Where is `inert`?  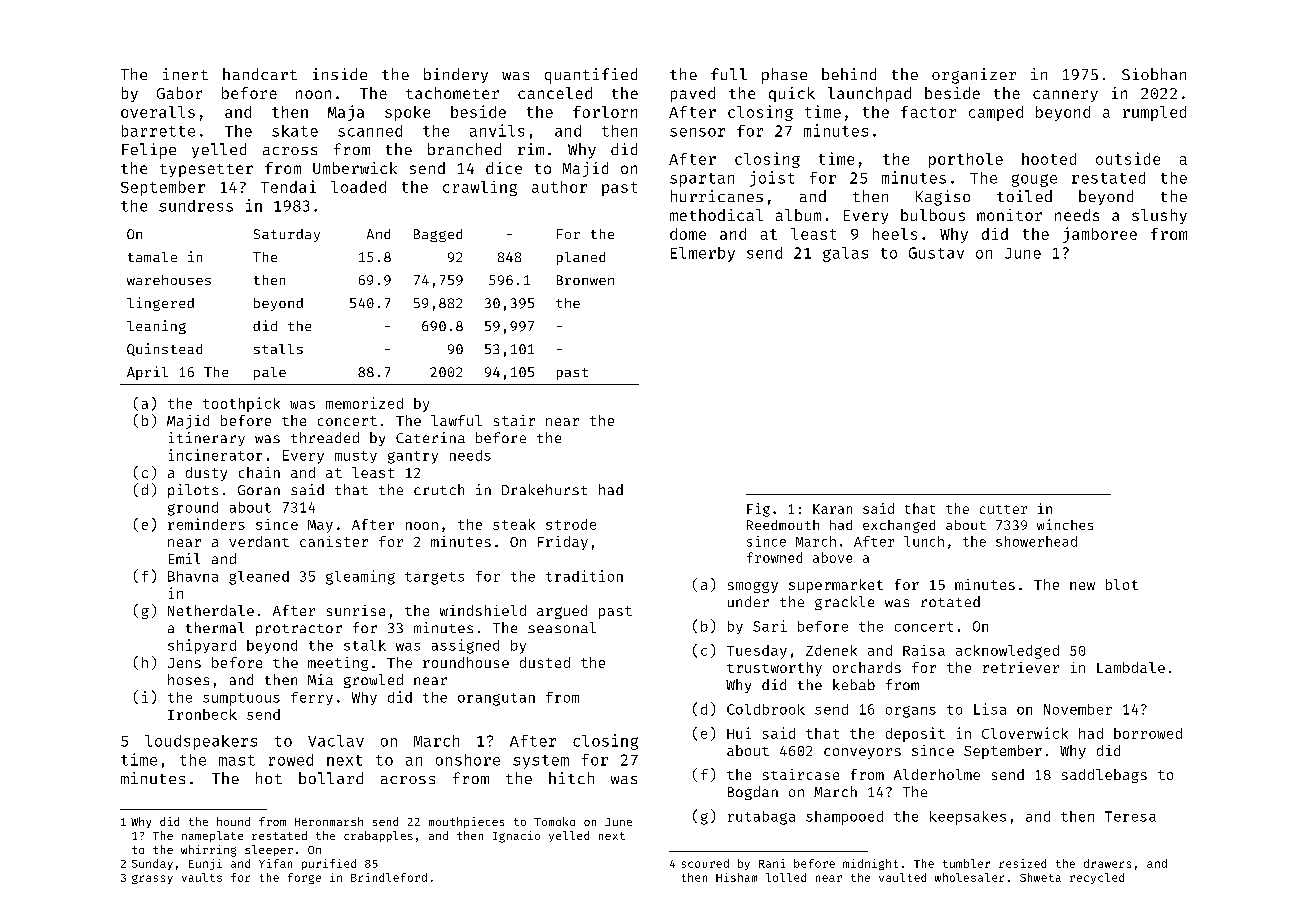 inert is located at coordinates (185, 74).
